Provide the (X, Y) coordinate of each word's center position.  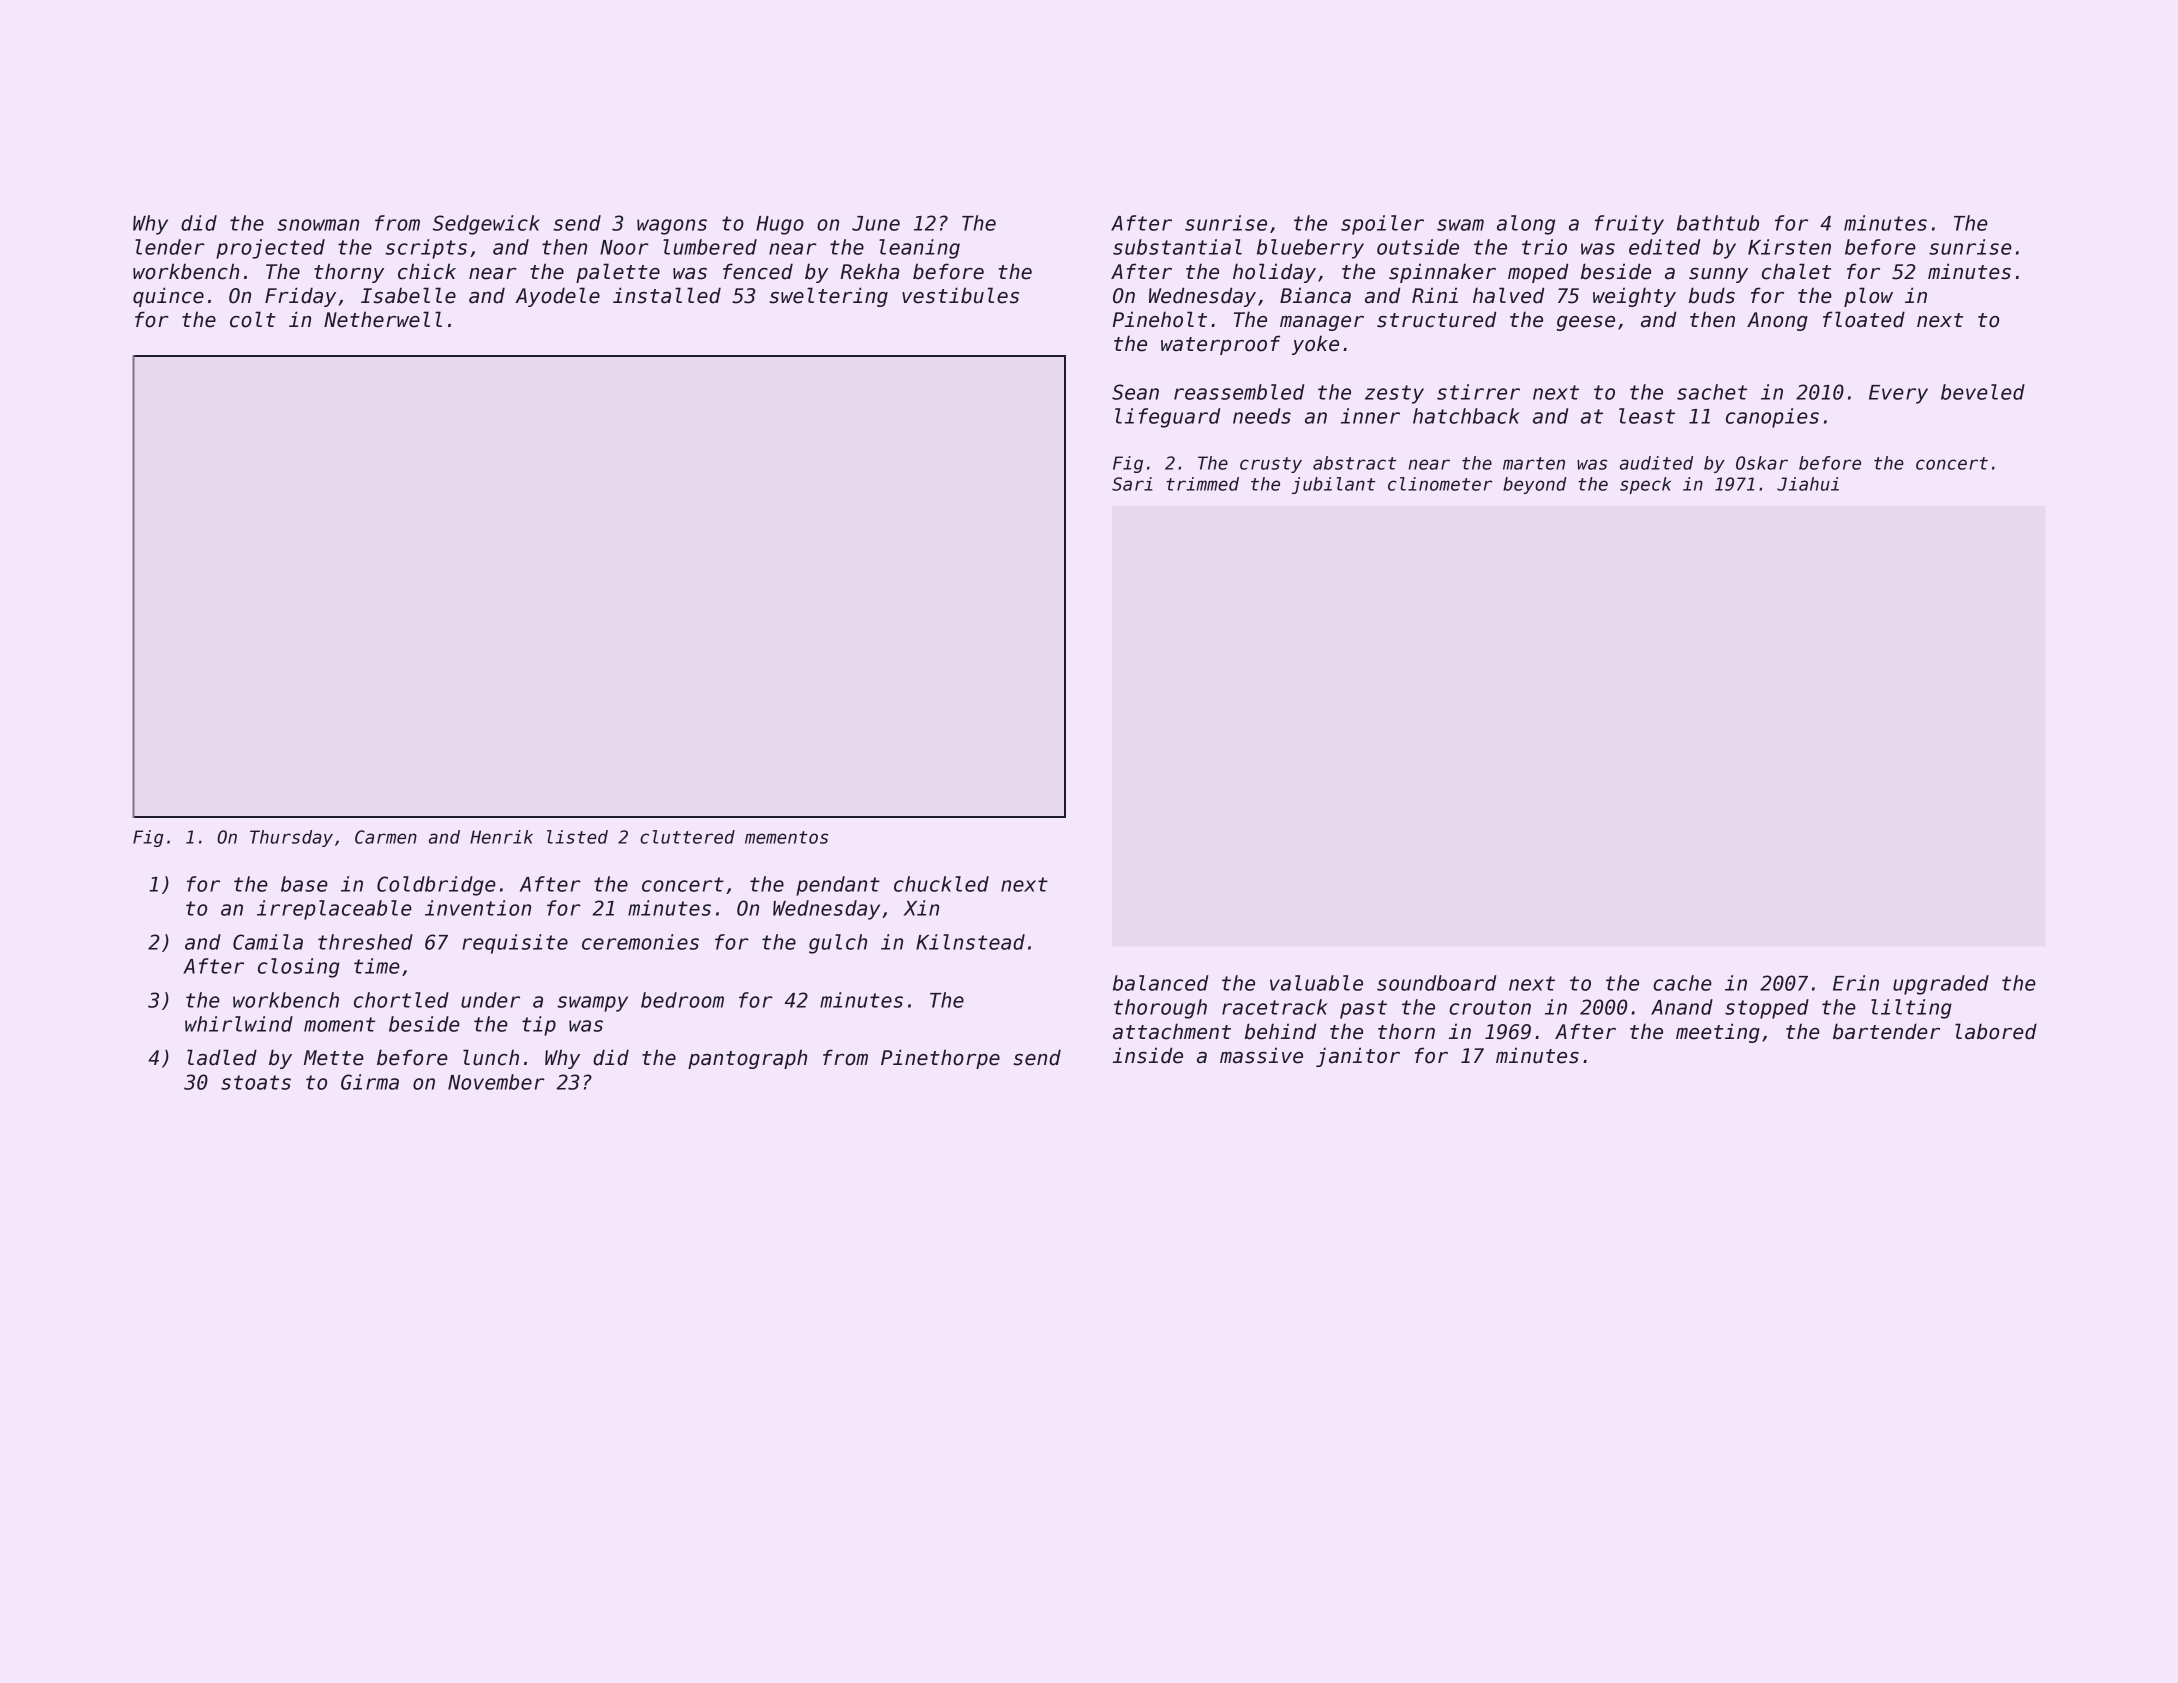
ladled (222, 1057)
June (876, 223)
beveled (1983, 392)
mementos (786, 837)
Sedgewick (486, 225)
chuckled (941, 884)
